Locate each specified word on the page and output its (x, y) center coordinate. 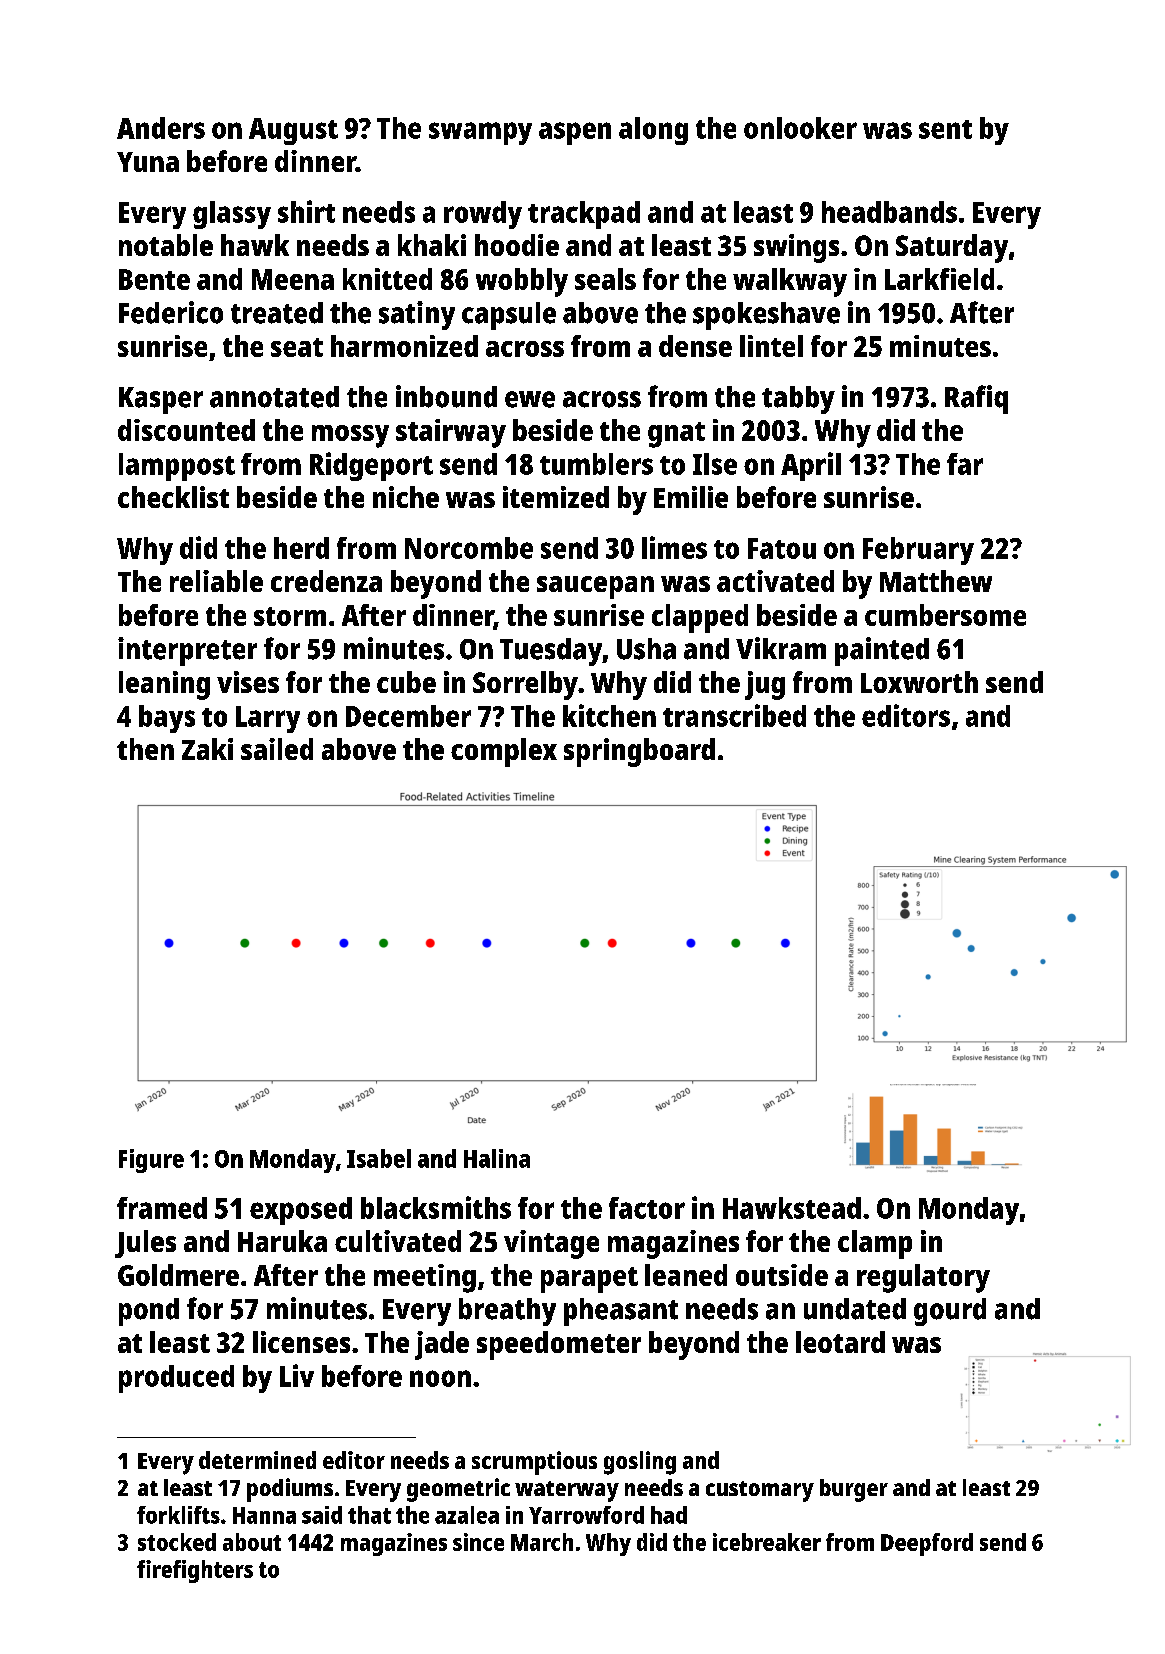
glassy (232, 215)
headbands (889, 212)
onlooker (800, 128)
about (252, 1542)
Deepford (927, 1544)
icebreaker (767, 1542)
